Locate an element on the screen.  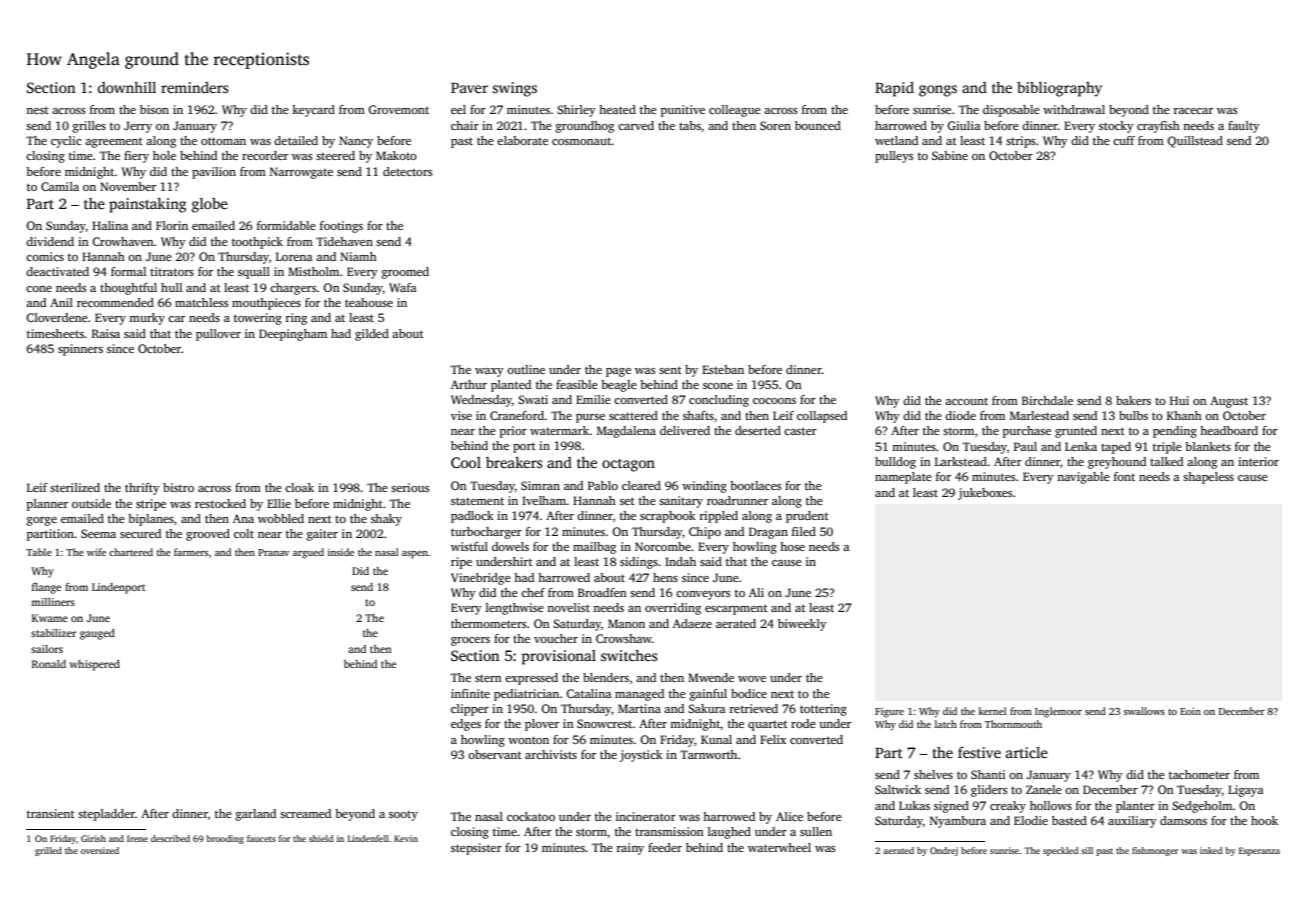
August is located at coordinates (1229, 402).
